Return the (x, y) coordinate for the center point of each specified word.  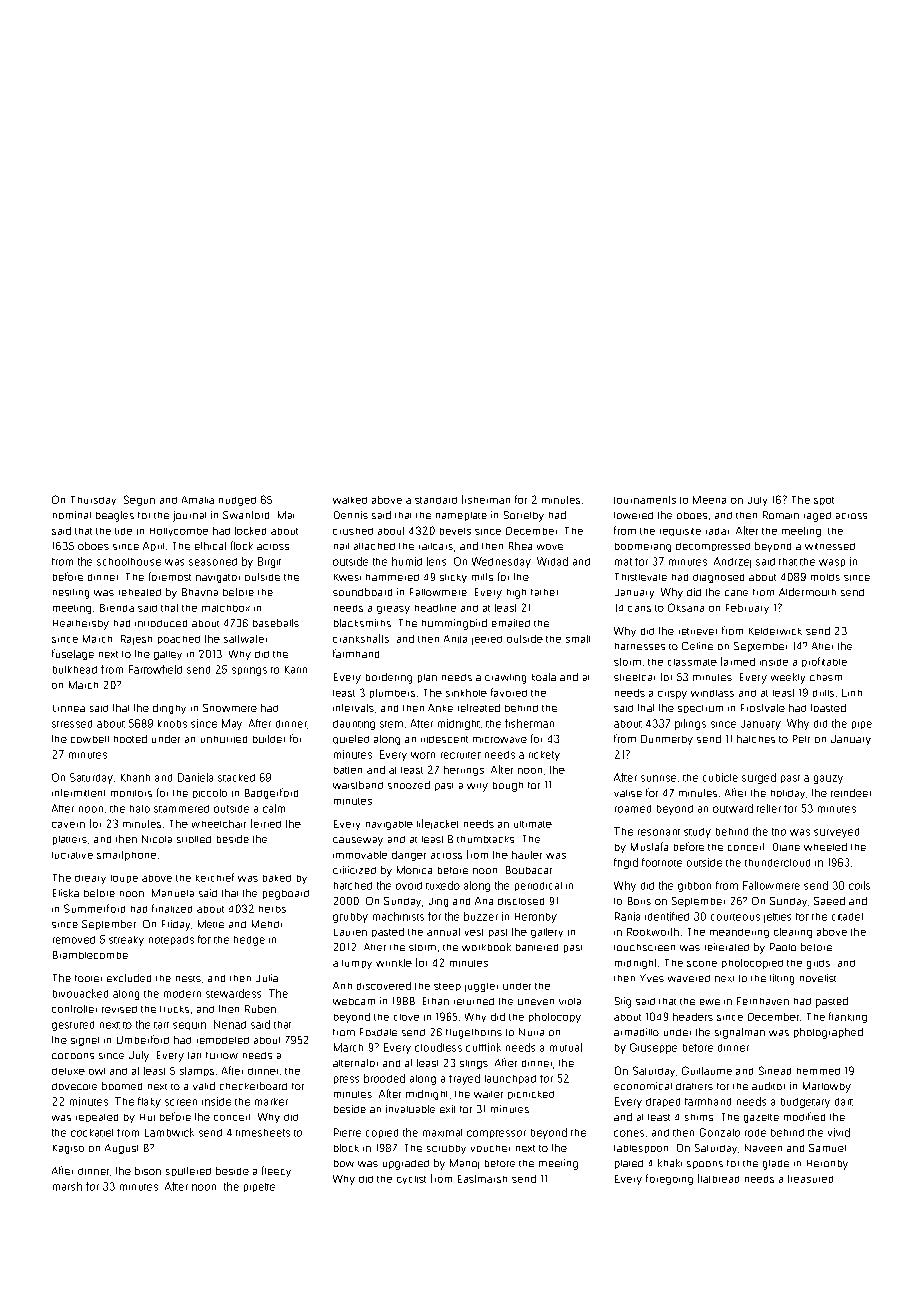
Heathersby (81, 625)
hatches (756, 739)
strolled (194, 839)
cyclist (411, 1180)
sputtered (188, 1171)
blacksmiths (362, 623)
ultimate (533, 824)
